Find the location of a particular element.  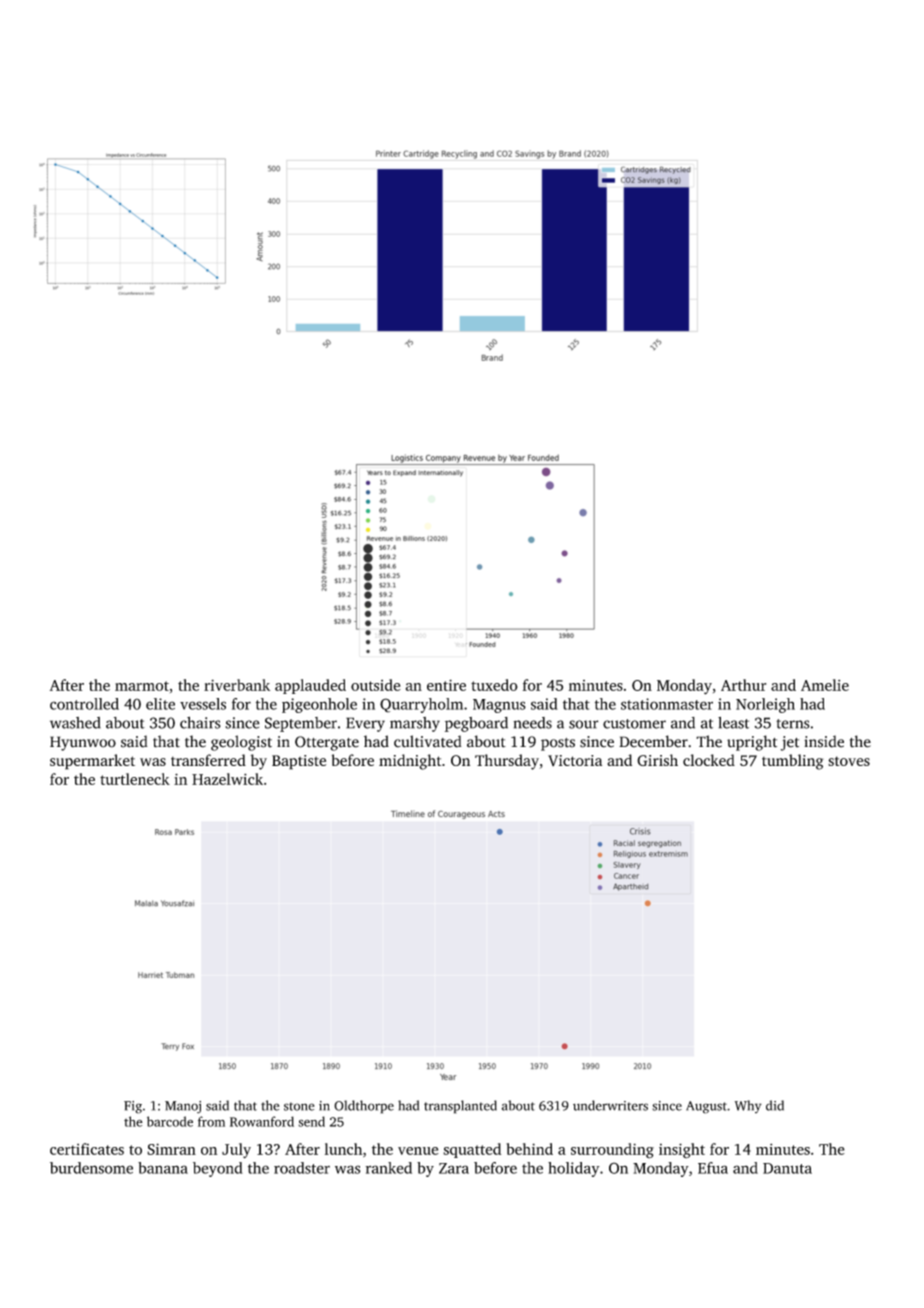

did is located at coordinates (775, 1105).
